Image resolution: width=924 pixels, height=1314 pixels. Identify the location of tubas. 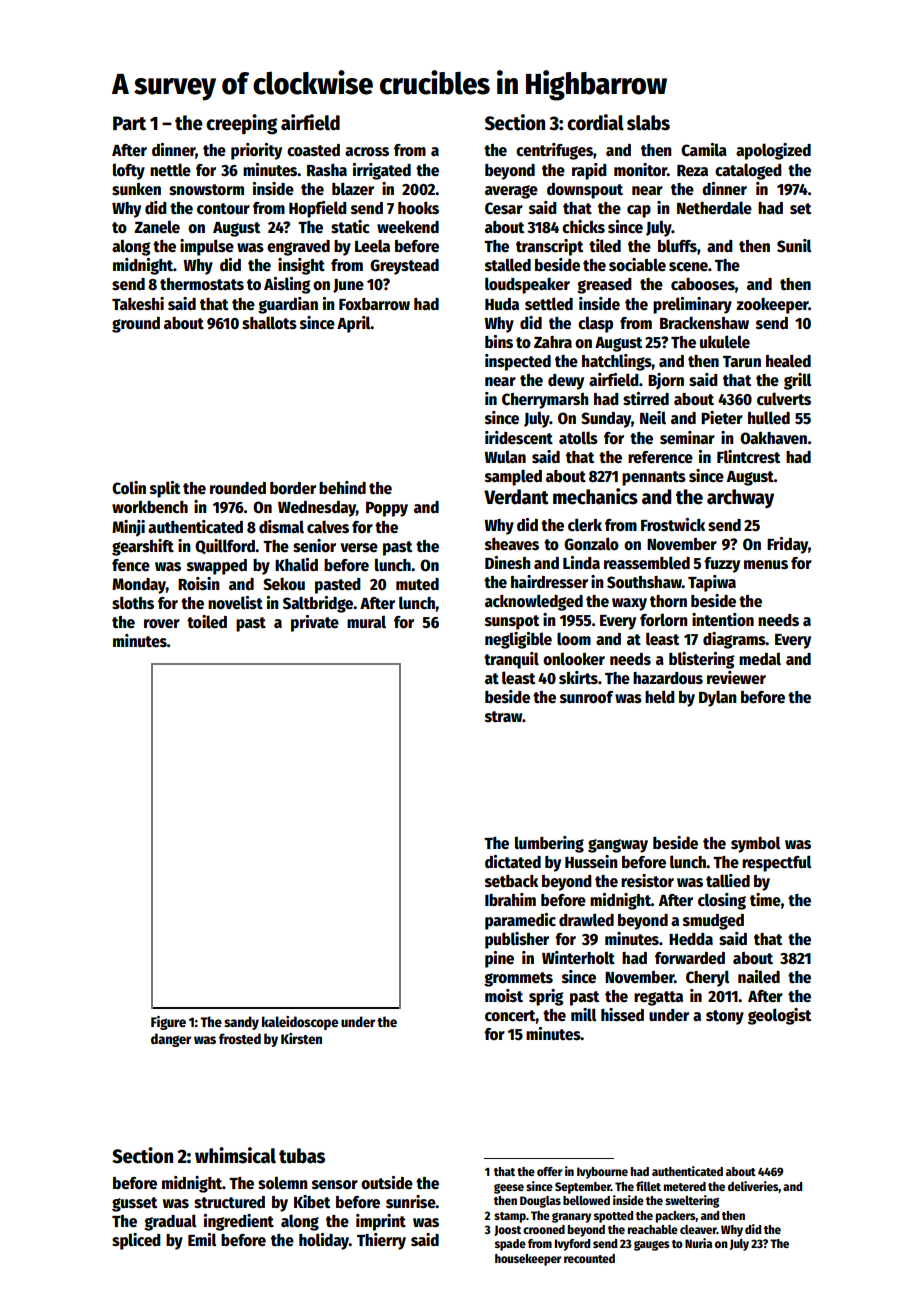
(302, 1156).
